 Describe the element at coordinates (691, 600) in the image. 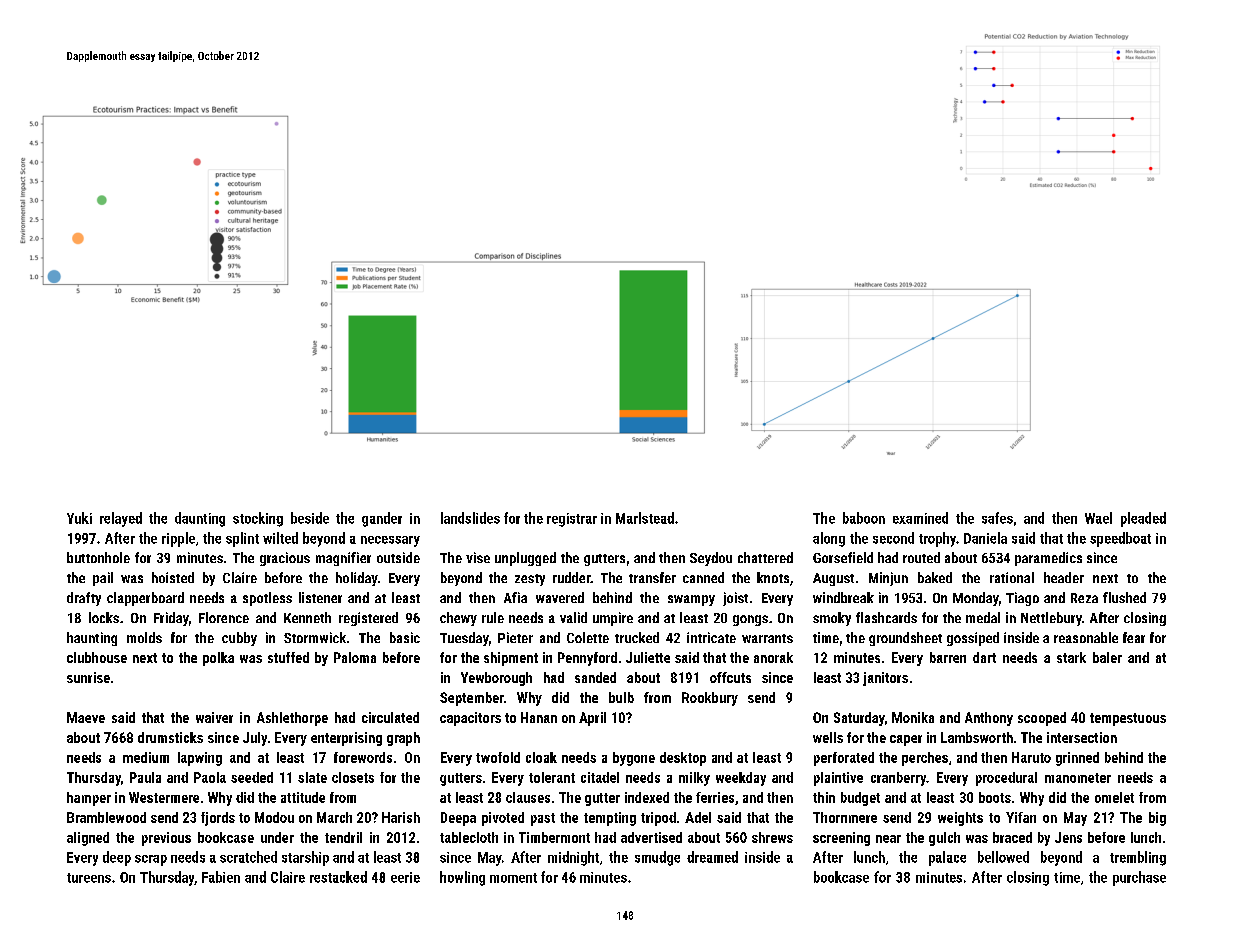

I see `swampy` at that location.
